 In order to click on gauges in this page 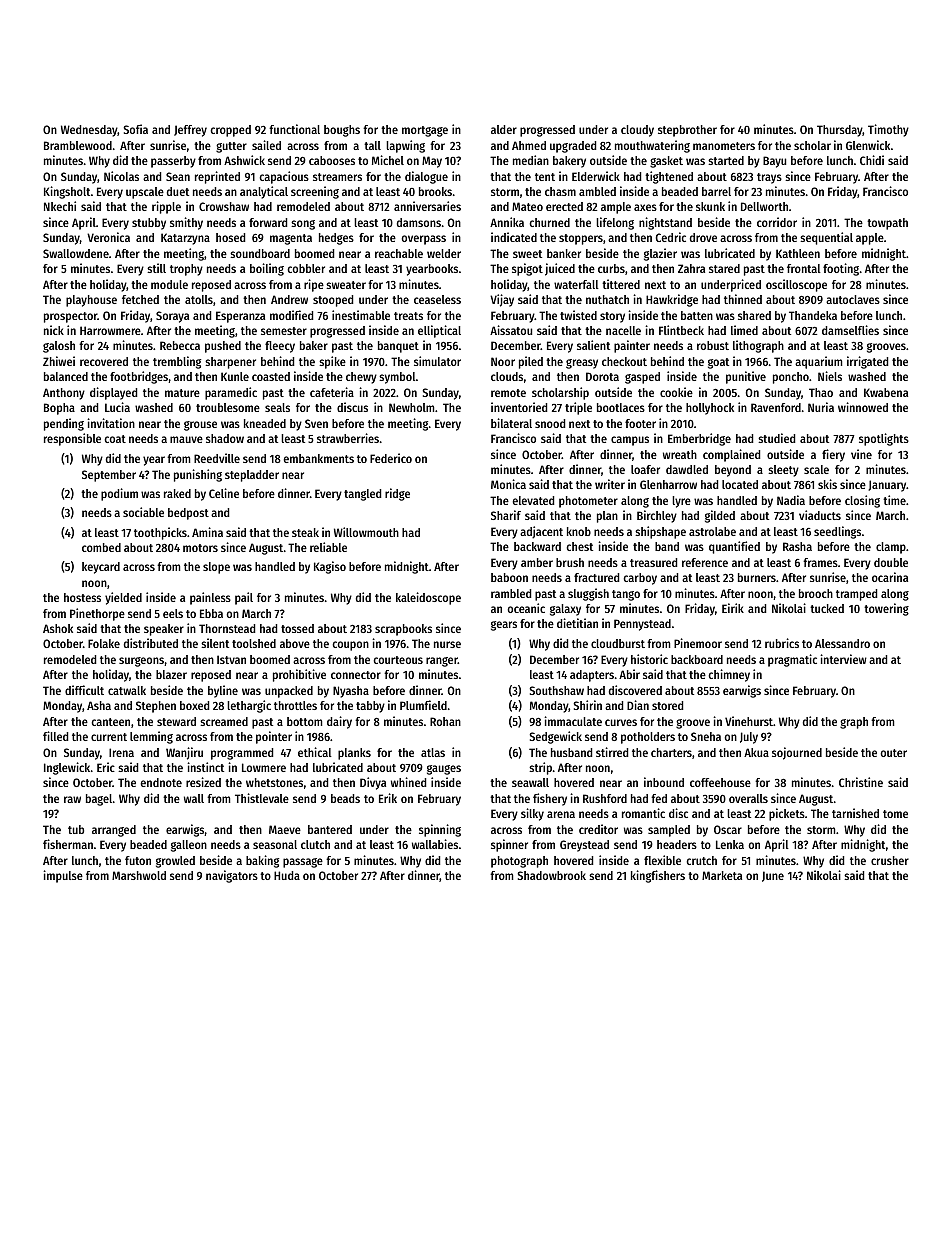, I will do `click(444, 770)`.
